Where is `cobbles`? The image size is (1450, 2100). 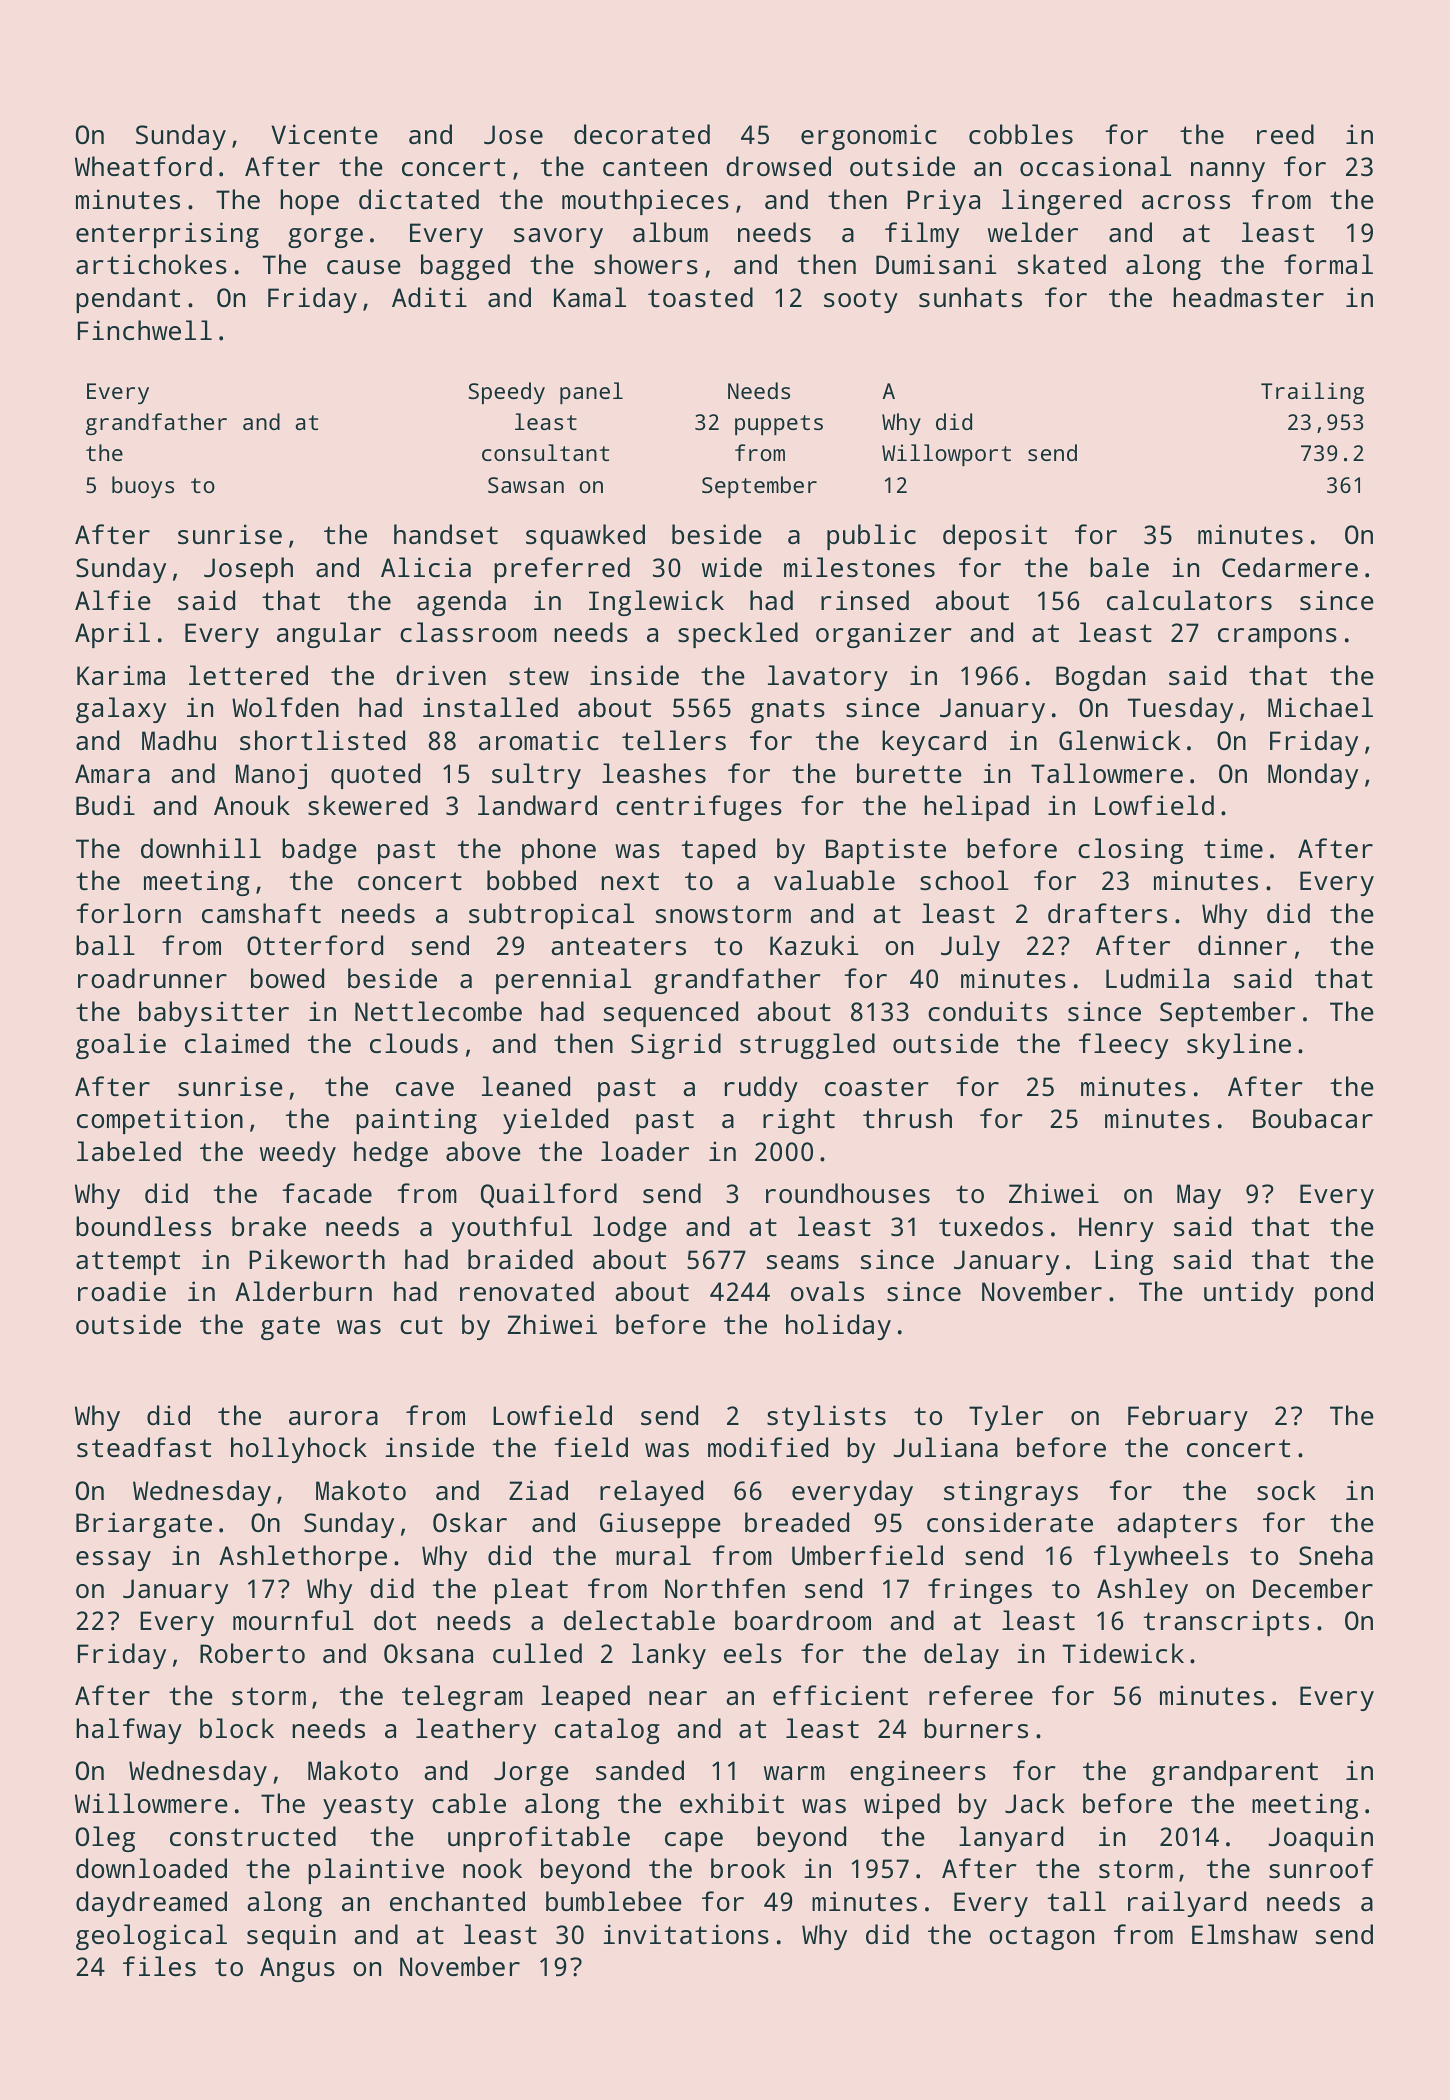
cobbles is located at coordinates (1021, 134).
